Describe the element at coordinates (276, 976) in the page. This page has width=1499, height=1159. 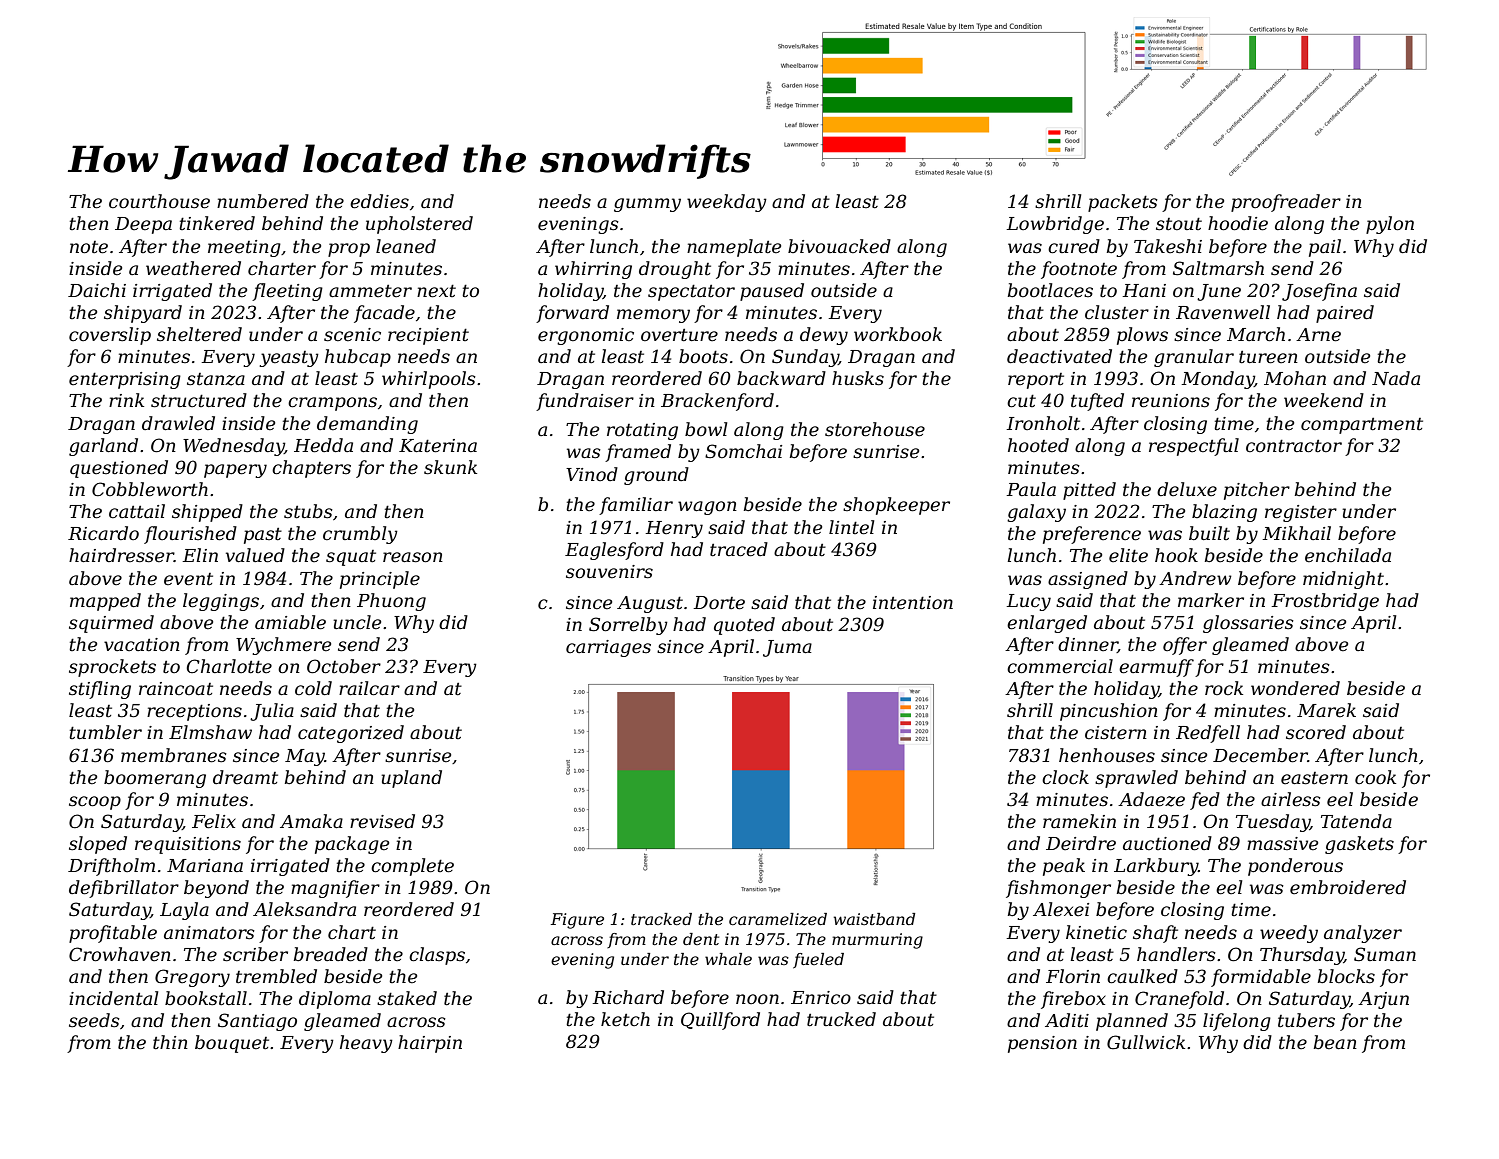
I see `trembled` at that location.
